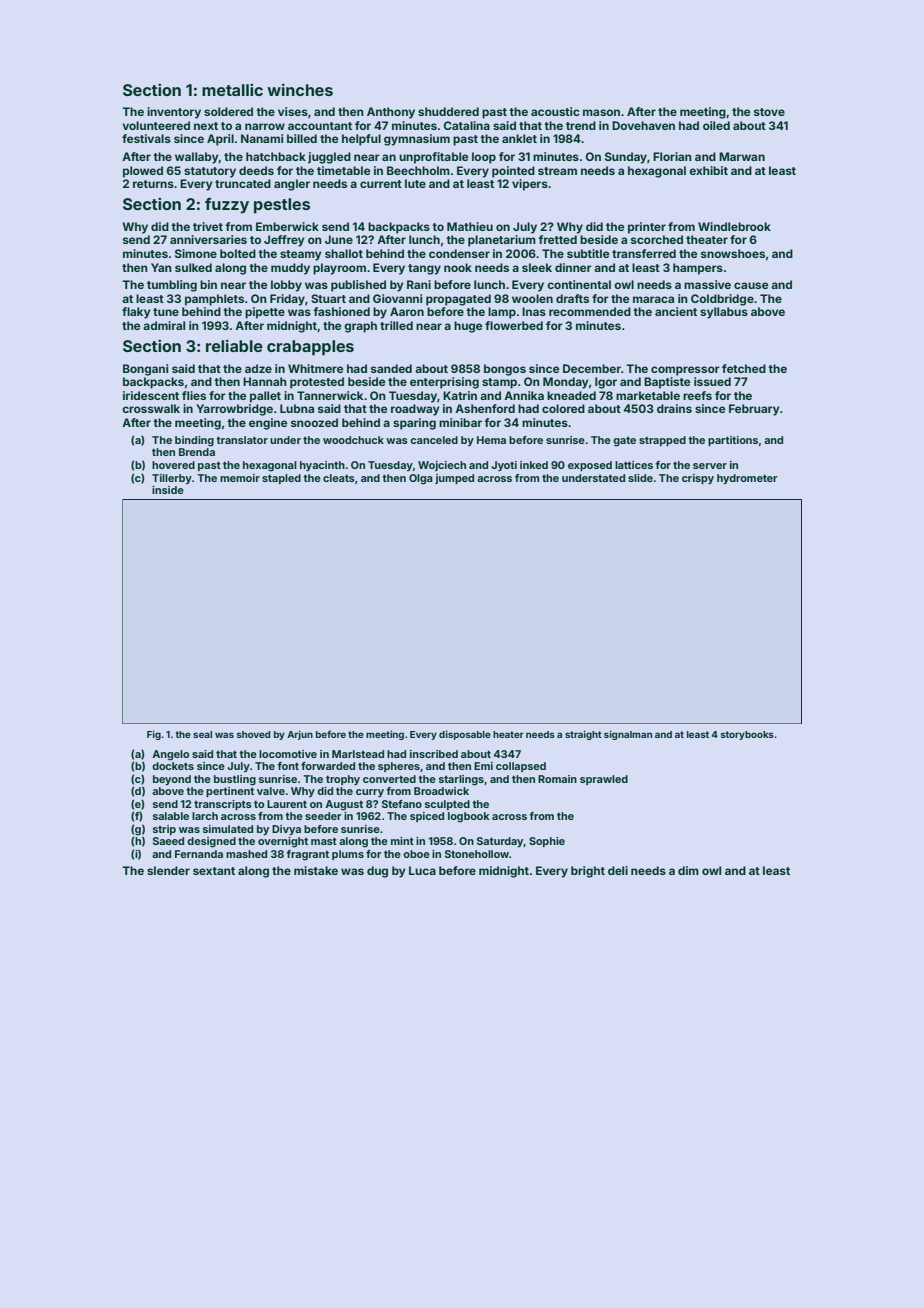  Describe the element at coordinates (223, 805) in the screenshot. I see `transcripts` at that location.
